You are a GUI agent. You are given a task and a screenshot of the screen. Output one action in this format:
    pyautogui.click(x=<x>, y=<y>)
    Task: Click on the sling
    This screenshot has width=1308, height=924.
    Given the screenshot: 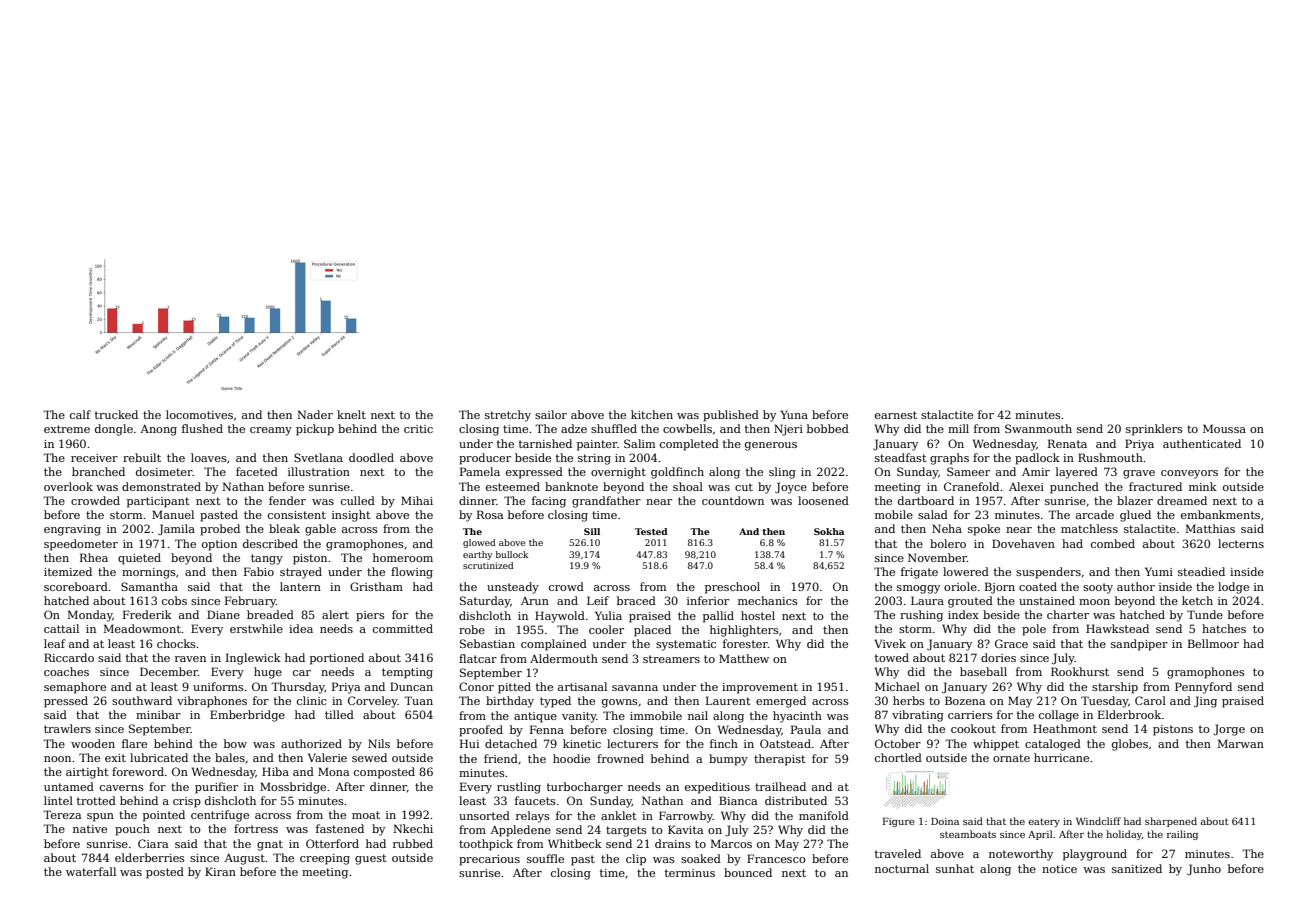 What is the action you would take?
    pyautogui.click(x=782, y=473)
